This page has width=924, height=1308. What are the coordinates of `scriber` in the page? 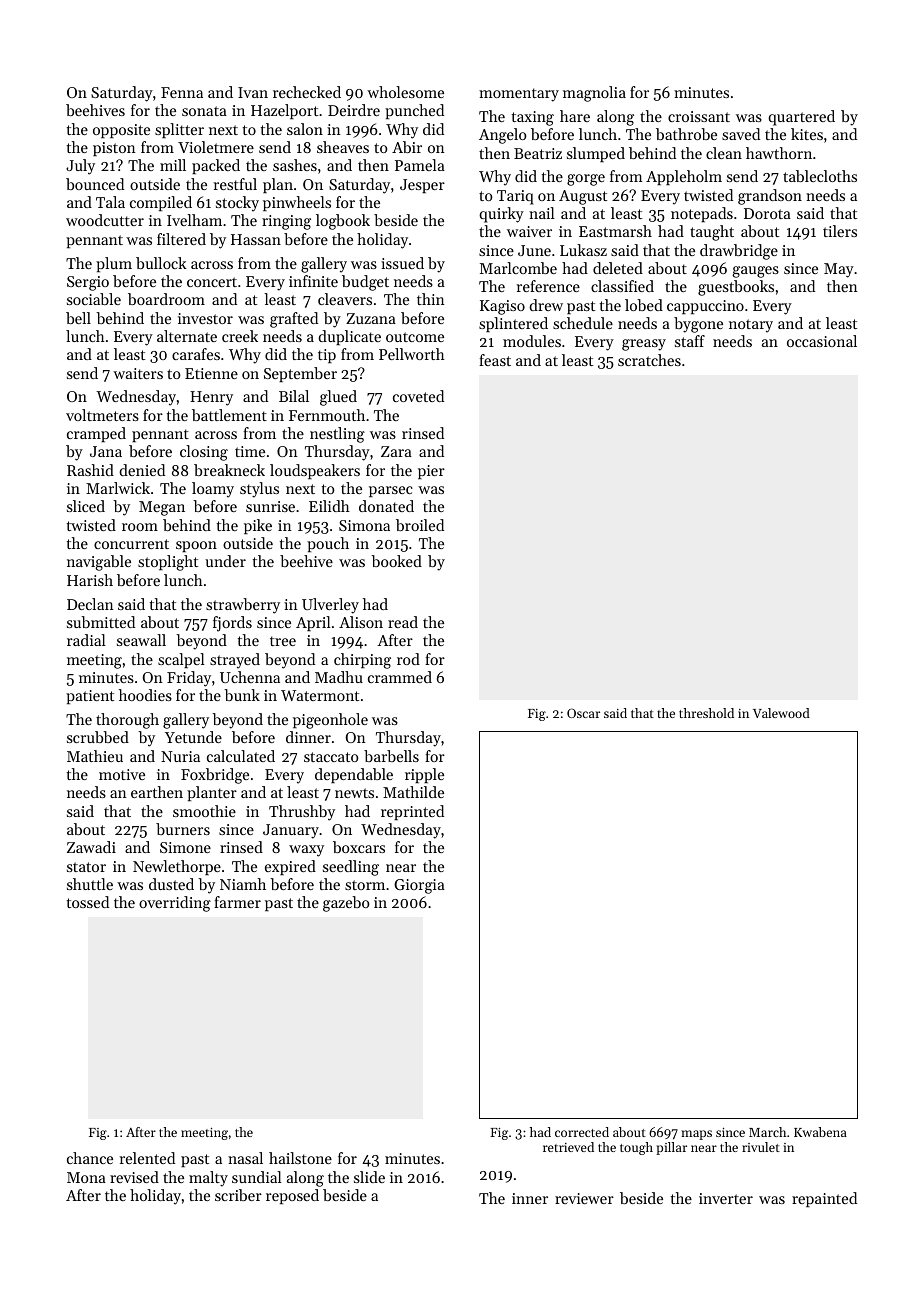 It's located at (238, 1195).
